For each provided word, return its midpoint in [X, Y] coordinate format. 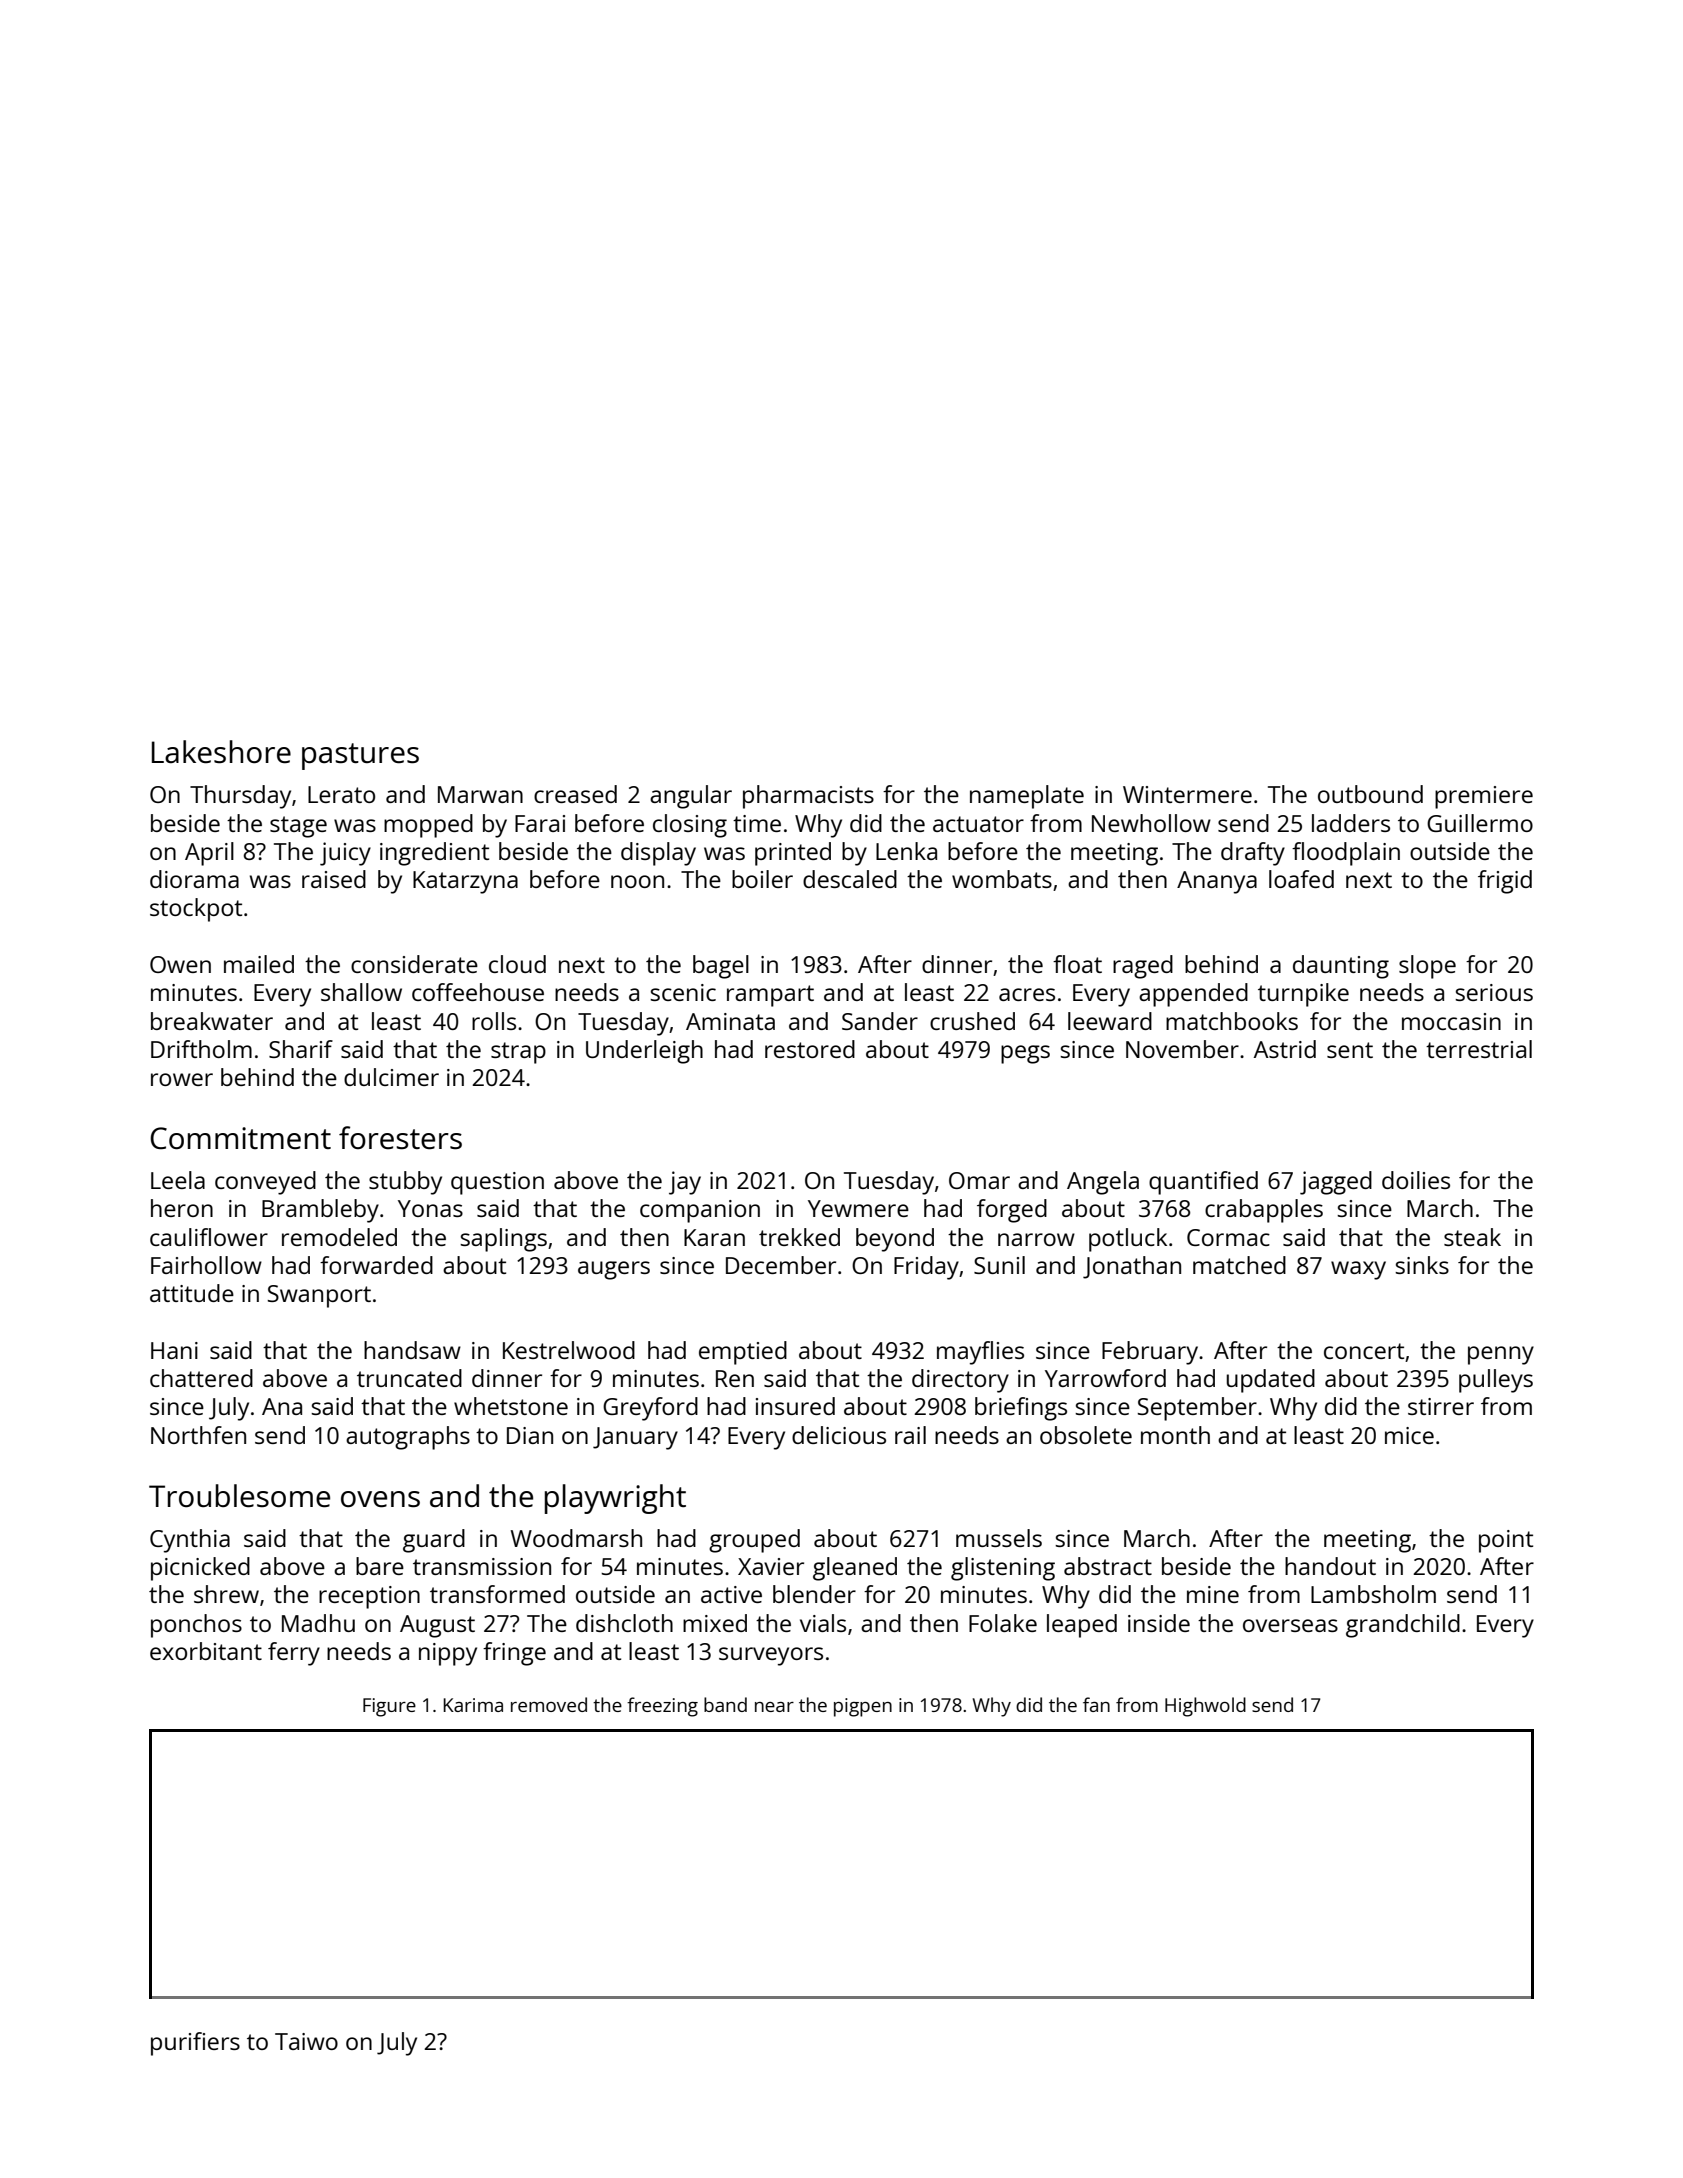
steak [1472, 1237]
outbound [1370, 794]
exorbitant [206, 1651]
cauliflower [209, 1237]
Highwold [1205, 1707]
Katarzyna [465, 882]
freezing [662, 1707]
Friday [926, 1268]
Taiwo [306, 2041]
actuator [978, 824]
